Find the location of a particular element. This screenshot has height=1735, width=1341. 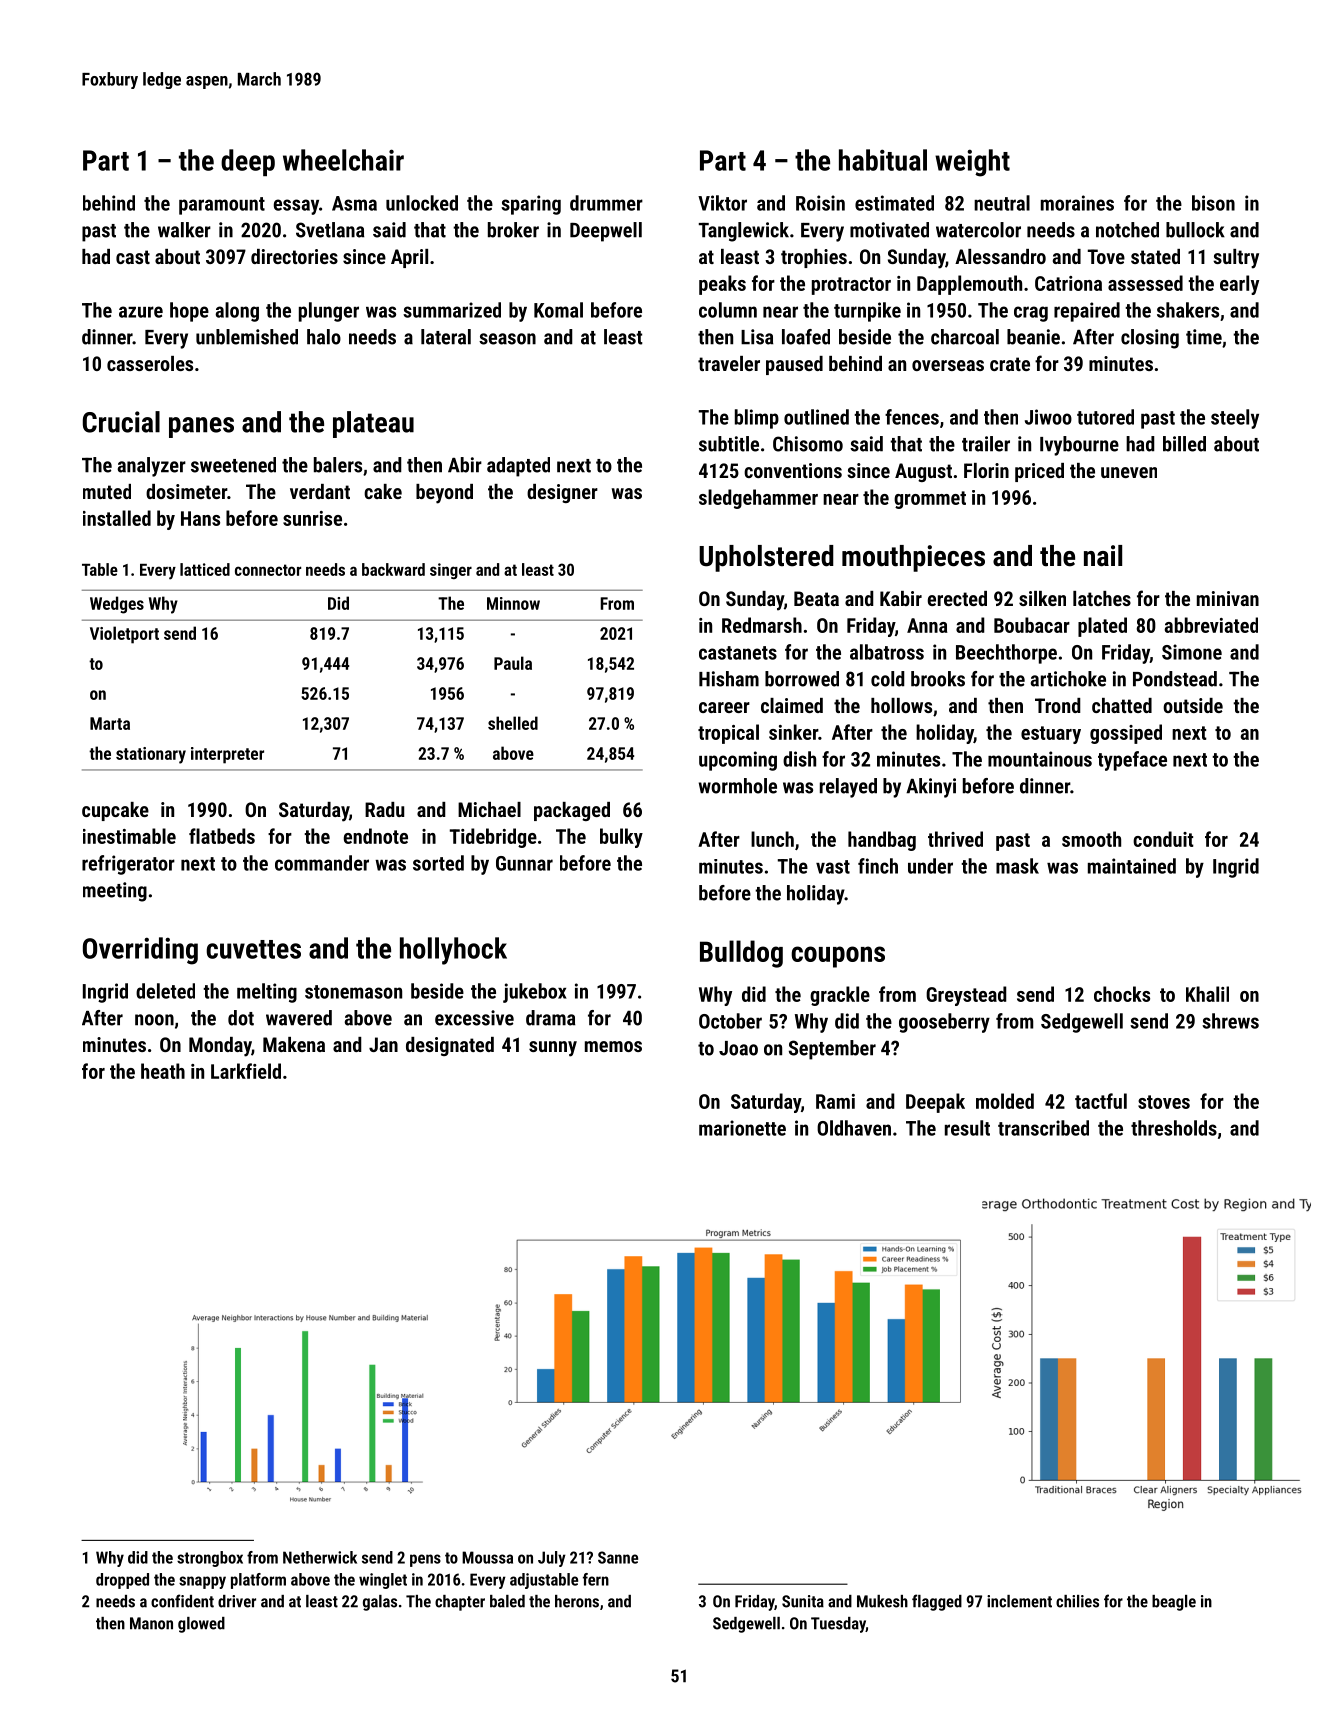

lunch is located at coordinates (772, 839).
